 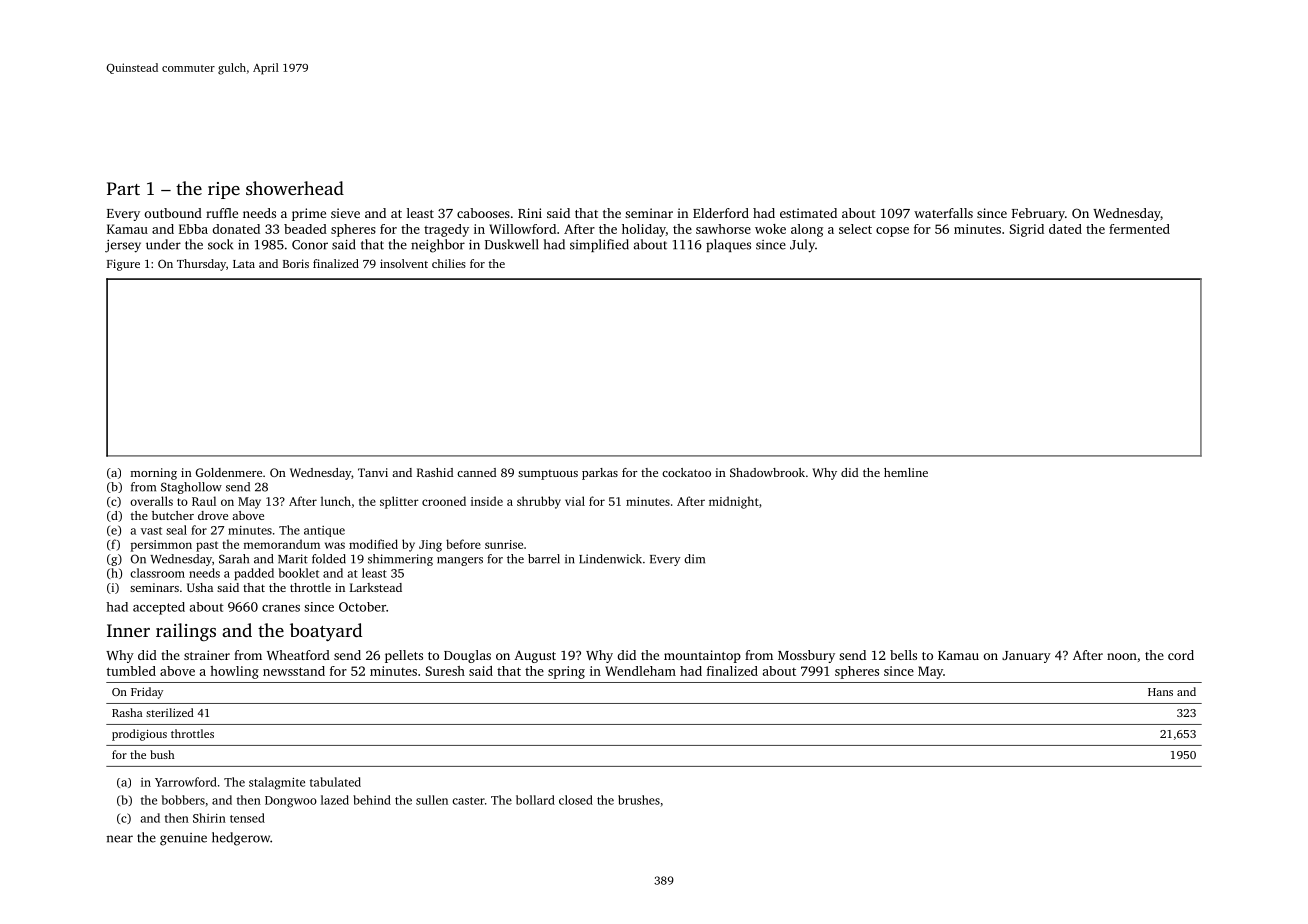 What do you see at coordinates (548, 475) in the screenshot?
I see `sumptuous` at bounding box center [548, 475].
